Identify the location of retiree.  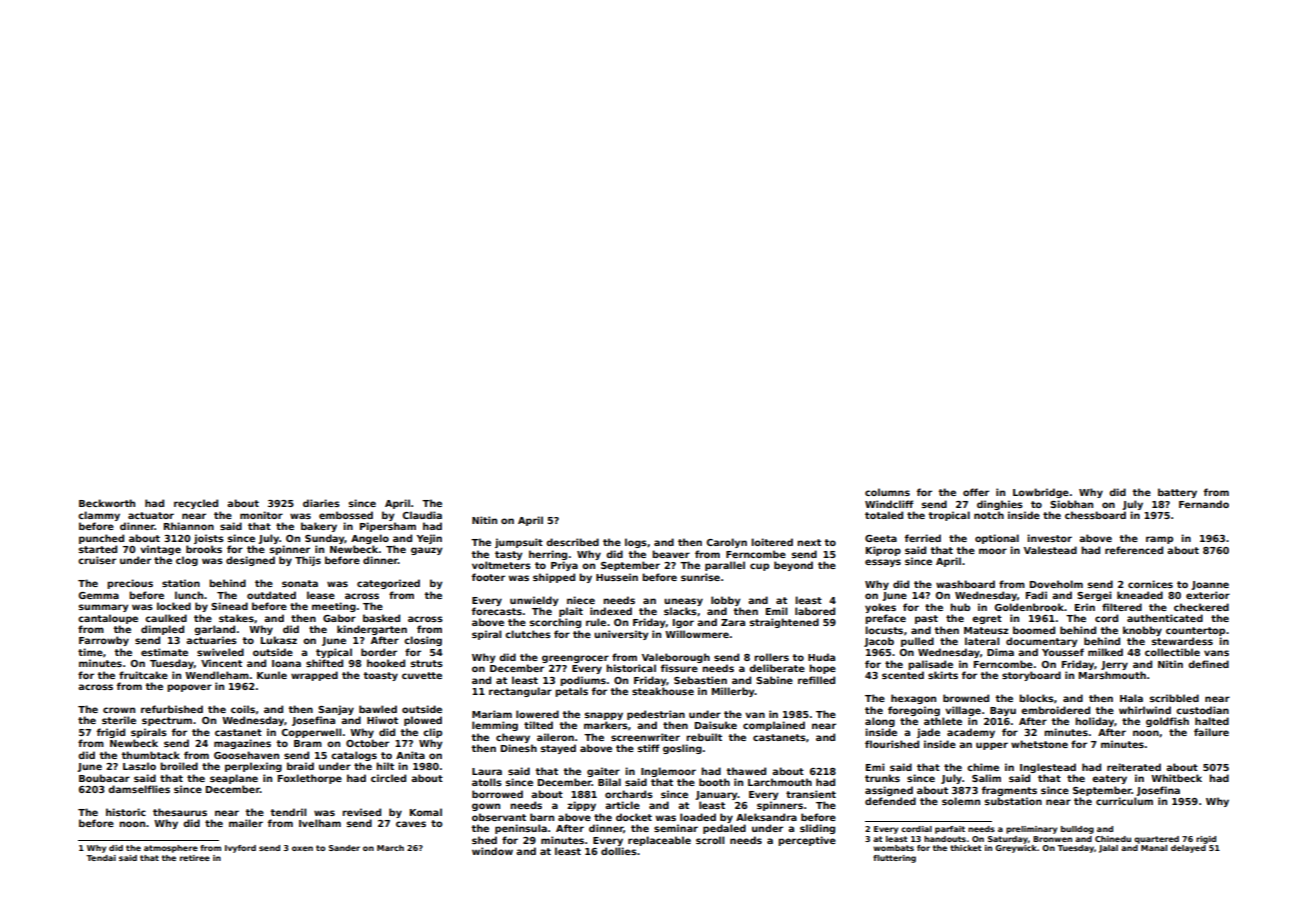
(195, 858).
